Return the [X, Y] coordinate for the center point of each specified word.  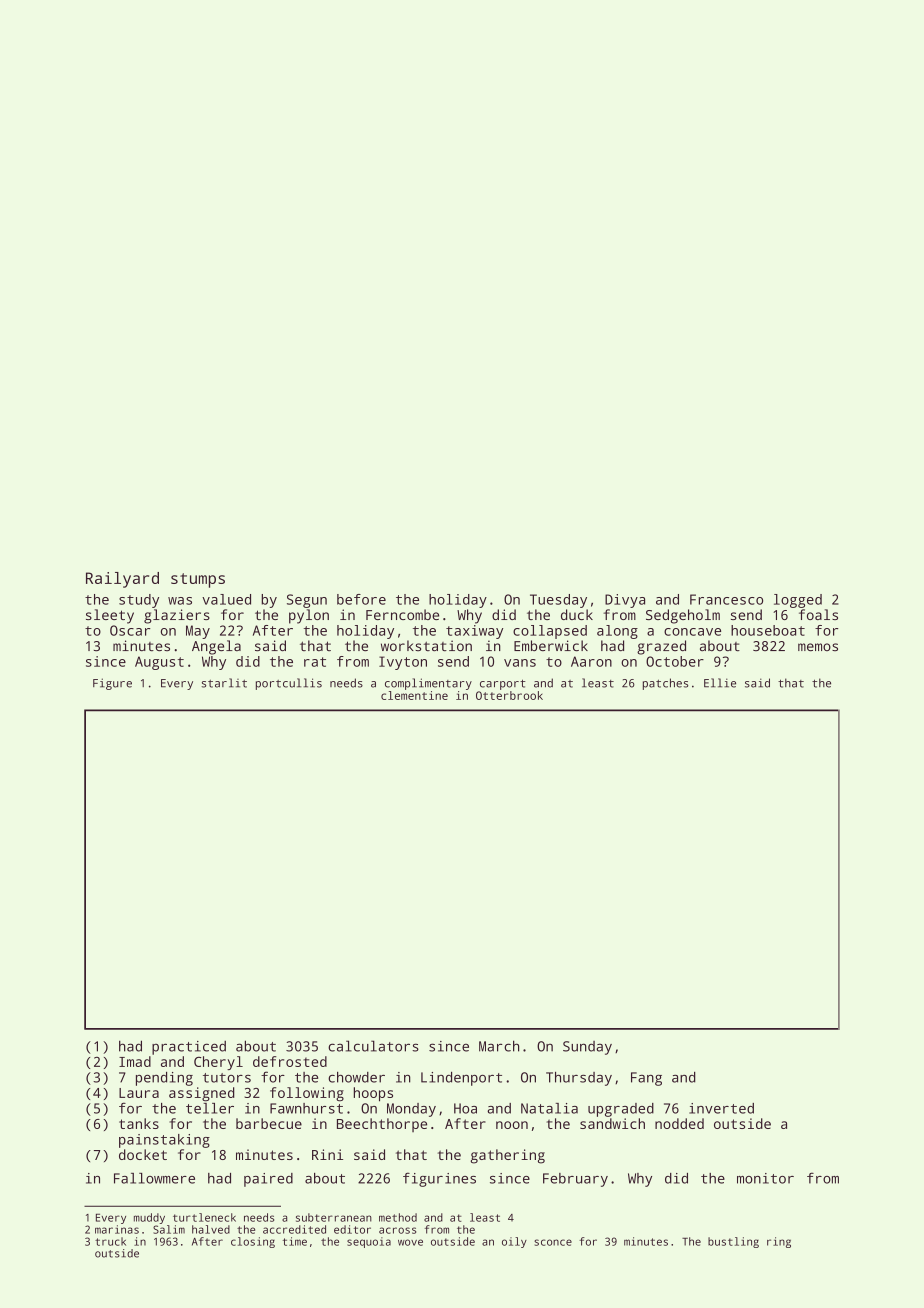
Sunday [587, 1048]
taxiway [474, 632]
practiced [189, 1048]
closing [253, 1242]
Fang [646, 1079]
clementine [414, 695]
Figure [112, 684]
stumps [198, 580]
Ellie [720, 683]
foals [818, 614]
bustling [733, 1242]
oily [514, 1242]
